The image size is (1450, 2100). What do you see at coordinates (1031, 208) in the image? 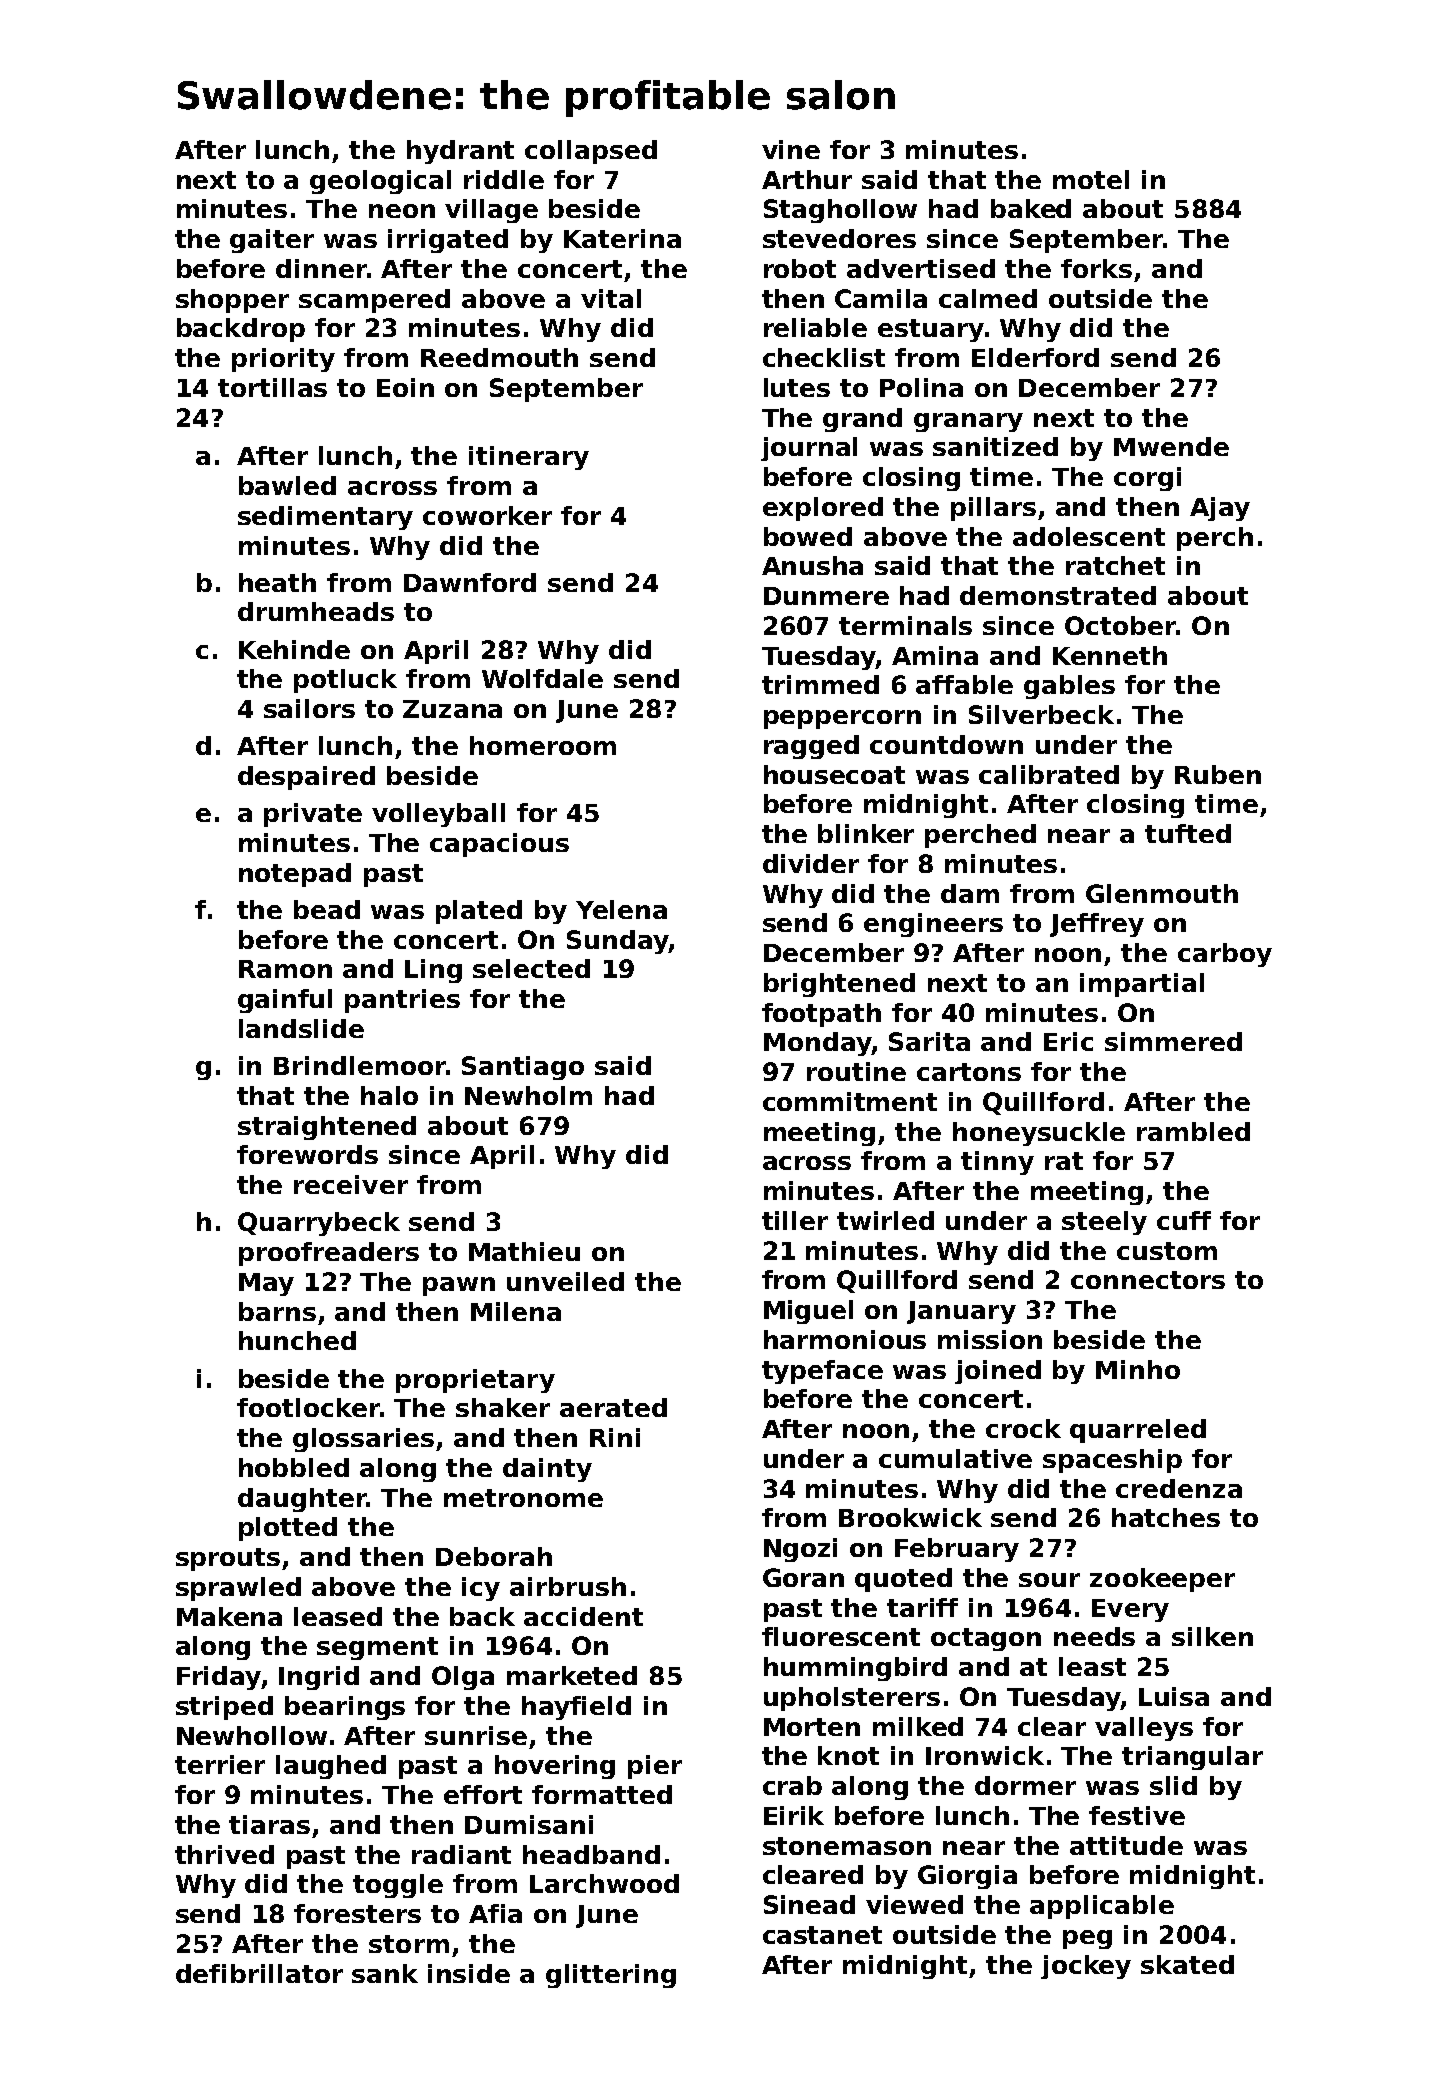
I see `baked` at bounding box center [1031, 208].
